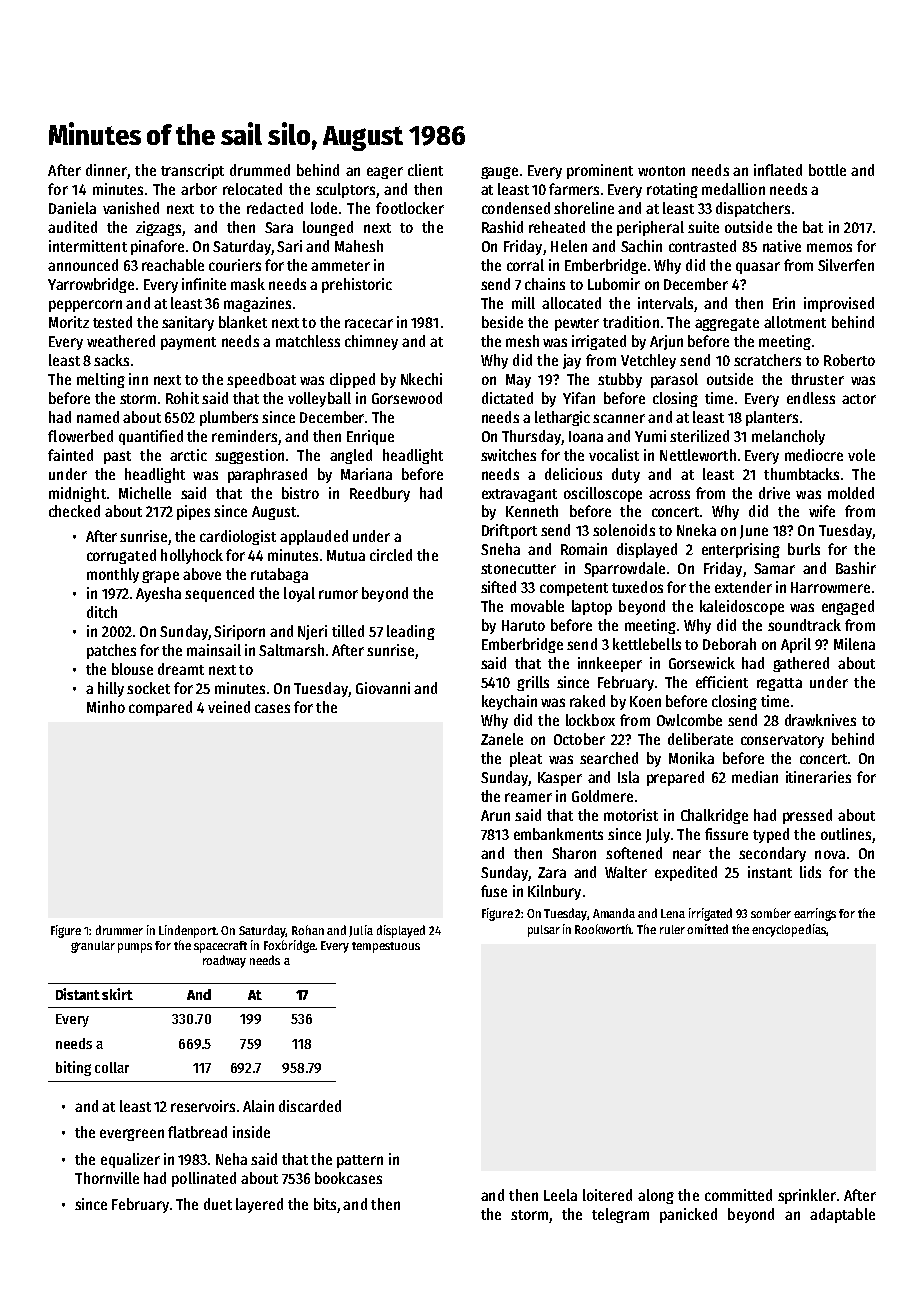 The width and height of the screenshot is (924, 1308). I want to click on beside, so click(502, 322).
